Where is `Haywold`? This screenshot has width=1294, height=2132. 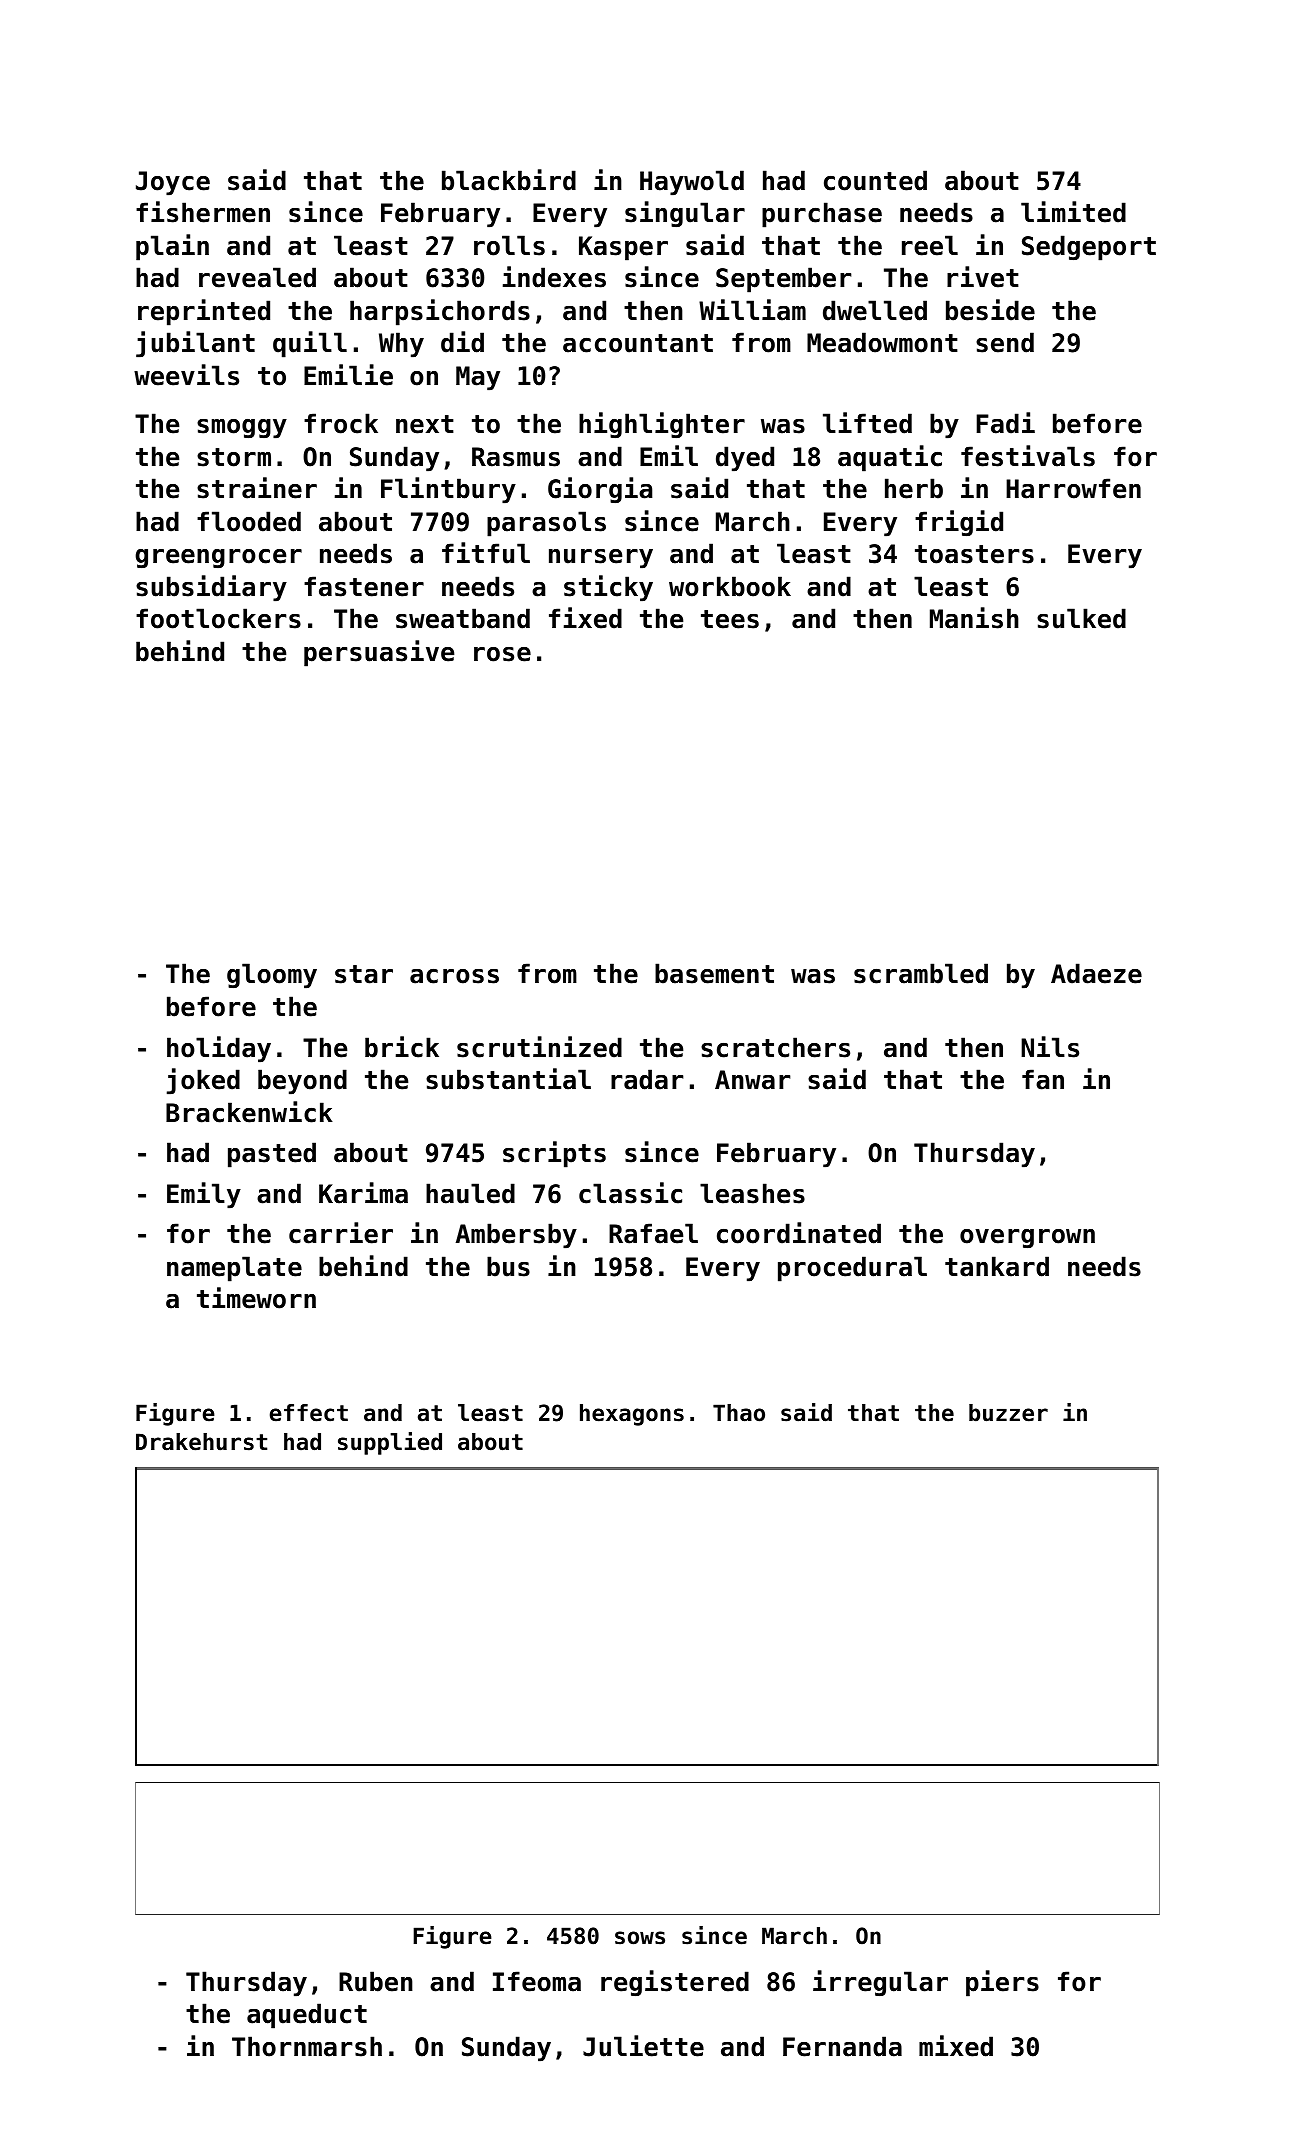 Haywold is located at coordinates (692, 183).
